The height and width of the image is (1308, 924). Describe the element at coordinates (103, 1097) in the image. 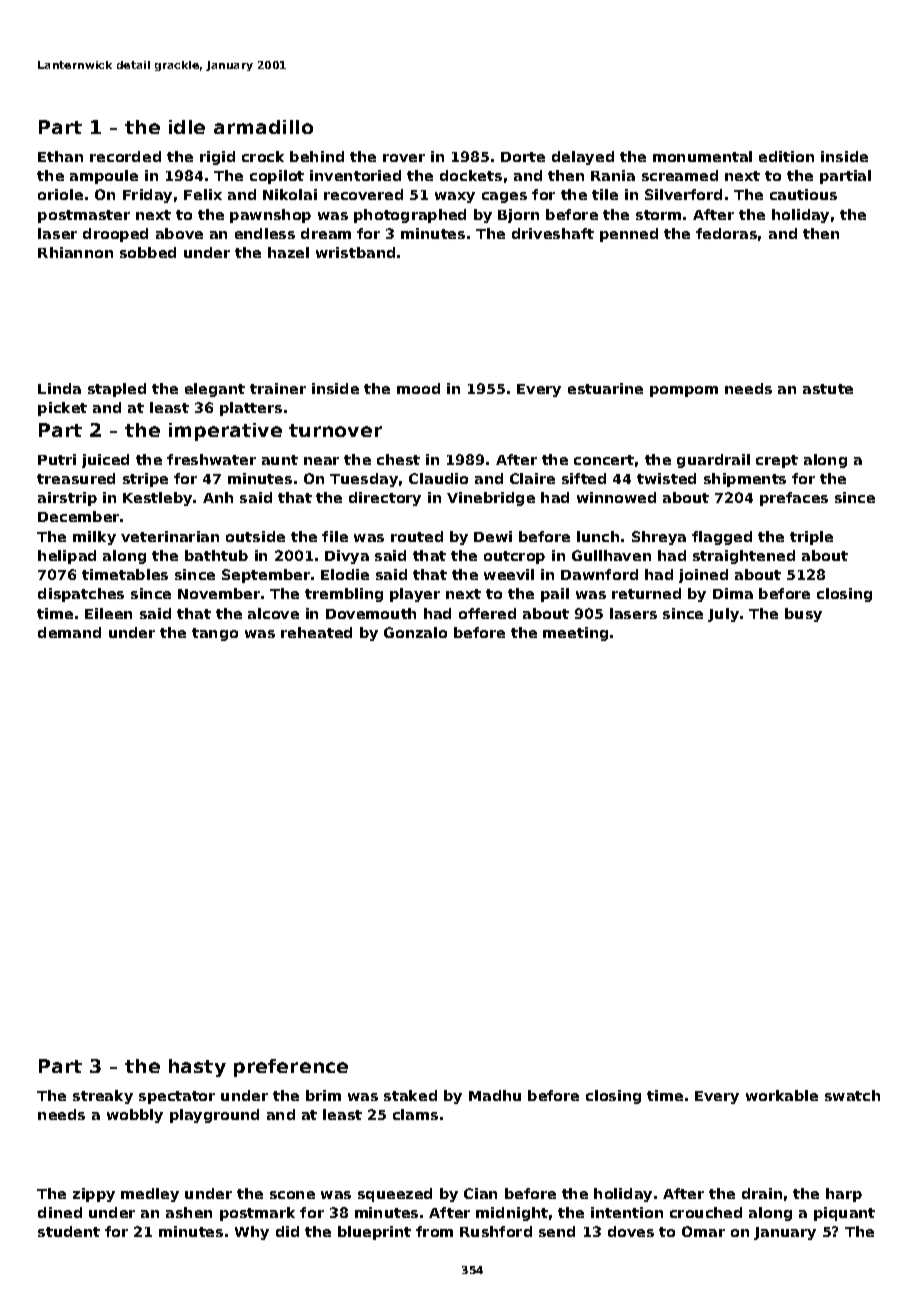

I see `streaky` at that location.
